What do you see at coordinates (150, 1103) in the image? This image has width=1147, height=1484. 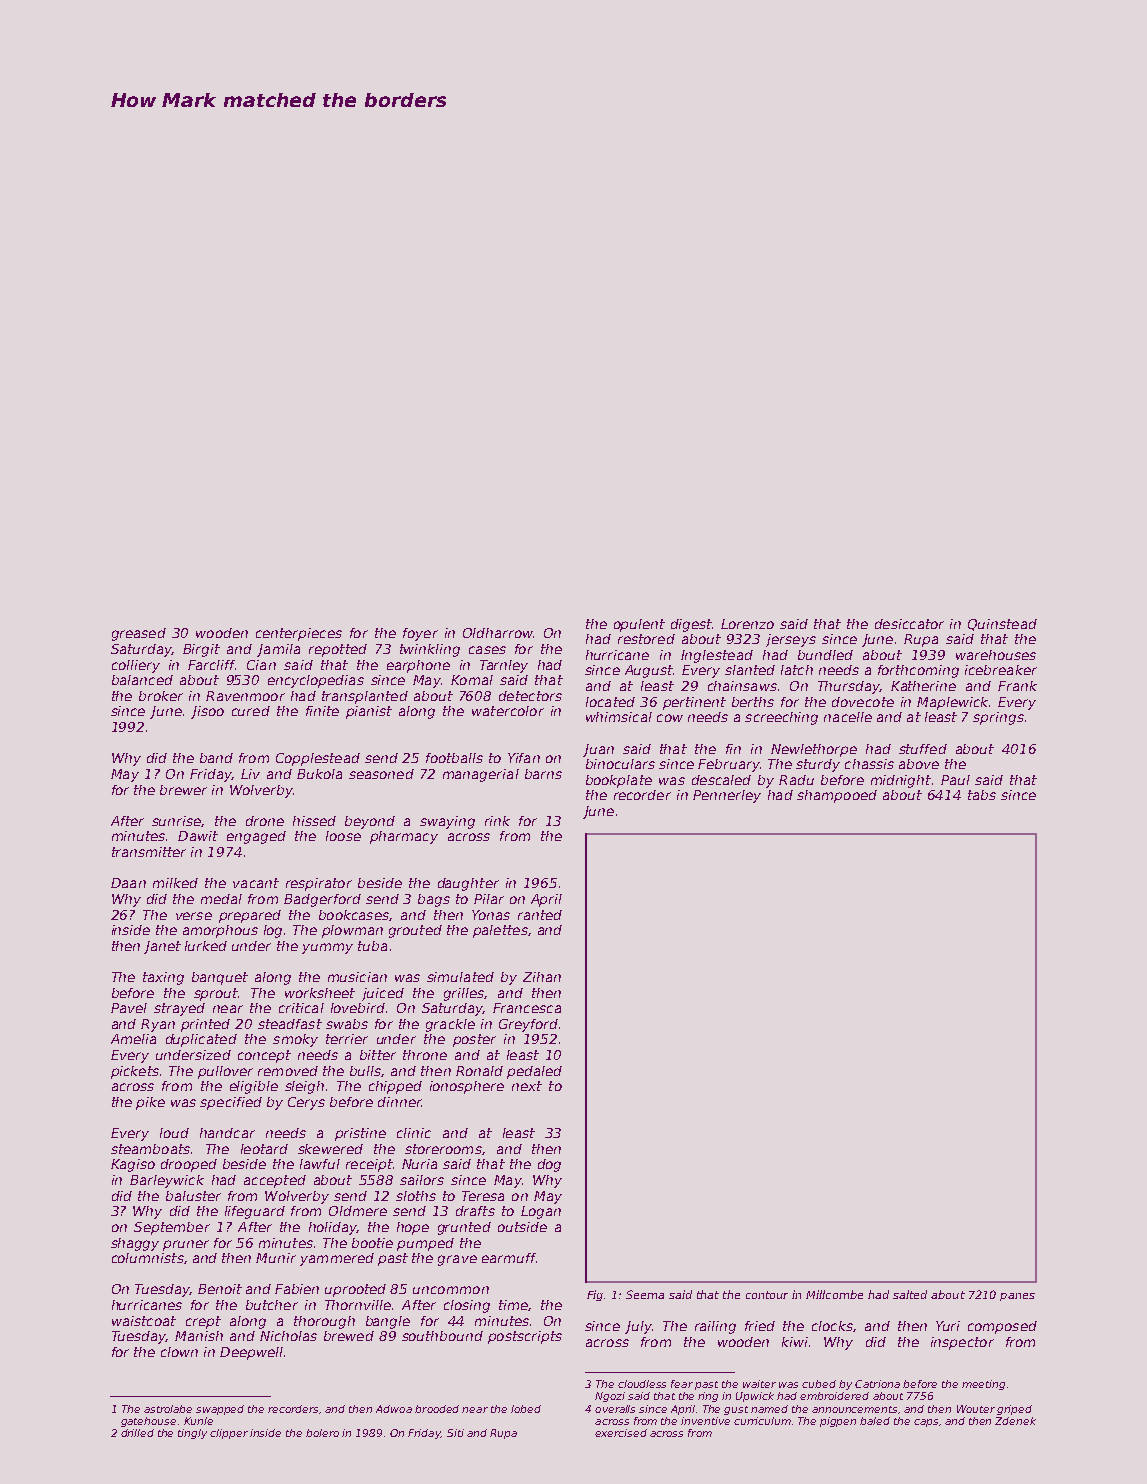 I see `pike` at bounding box center [150, 1103].
